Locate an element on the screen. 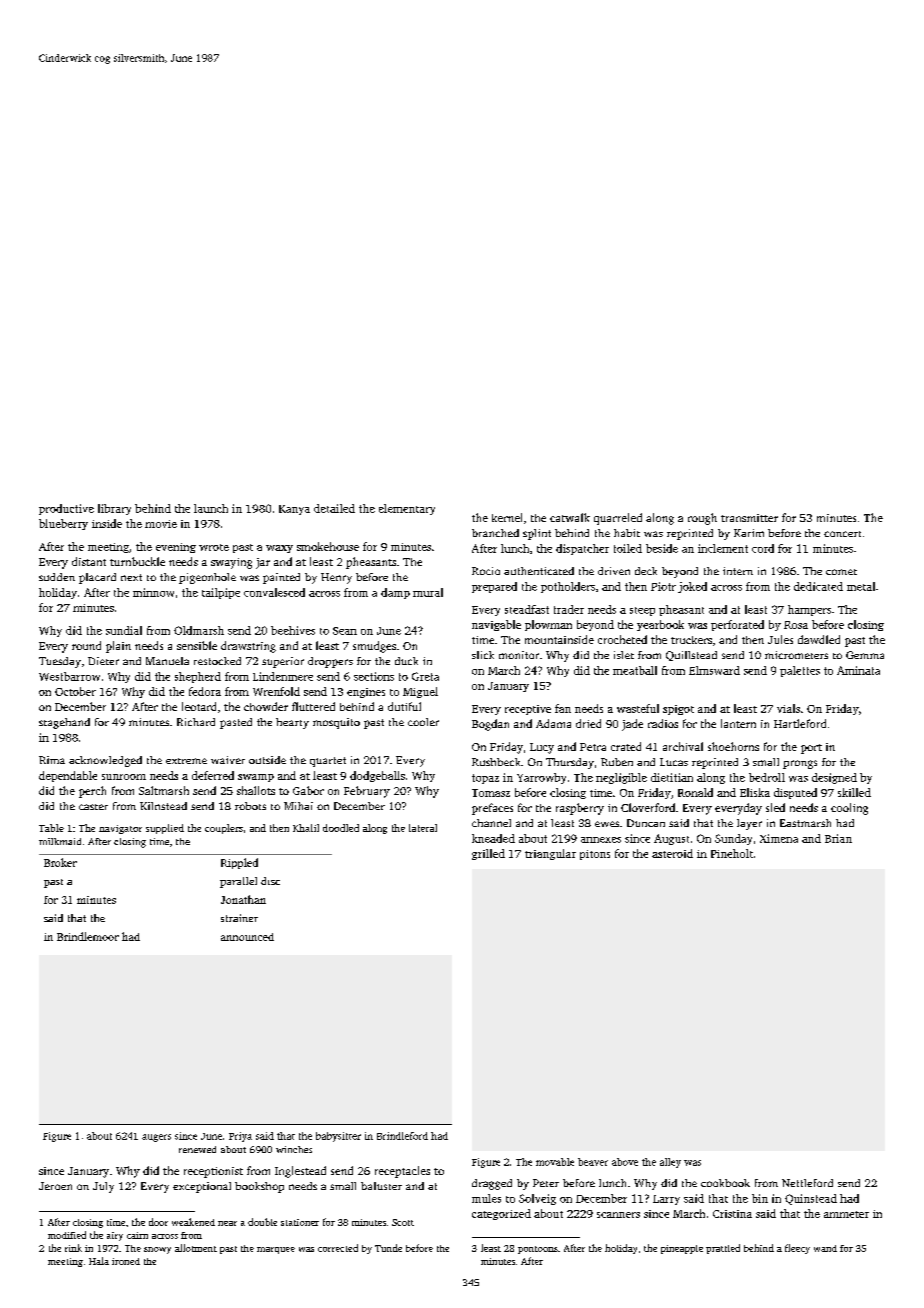 This screenshot has width=924, height=1308. catwalk is located at coordinates (570, 517).
